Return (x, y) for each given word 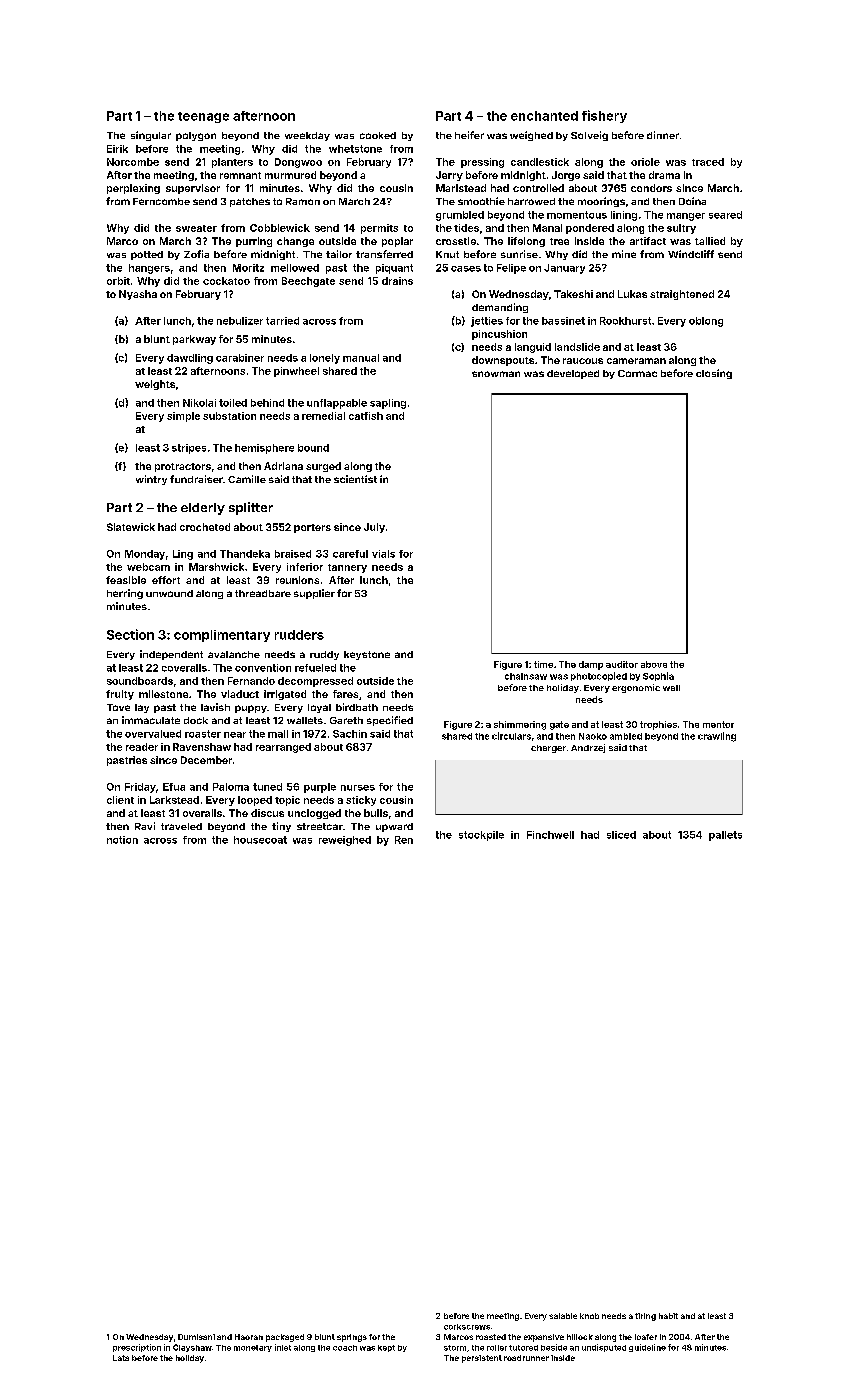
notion (122, 840)
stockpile (481, 836)
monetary (253, 1348)
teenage (203, 117)
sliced (621, 835)
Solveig (589, 136)
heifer (469, 135)
